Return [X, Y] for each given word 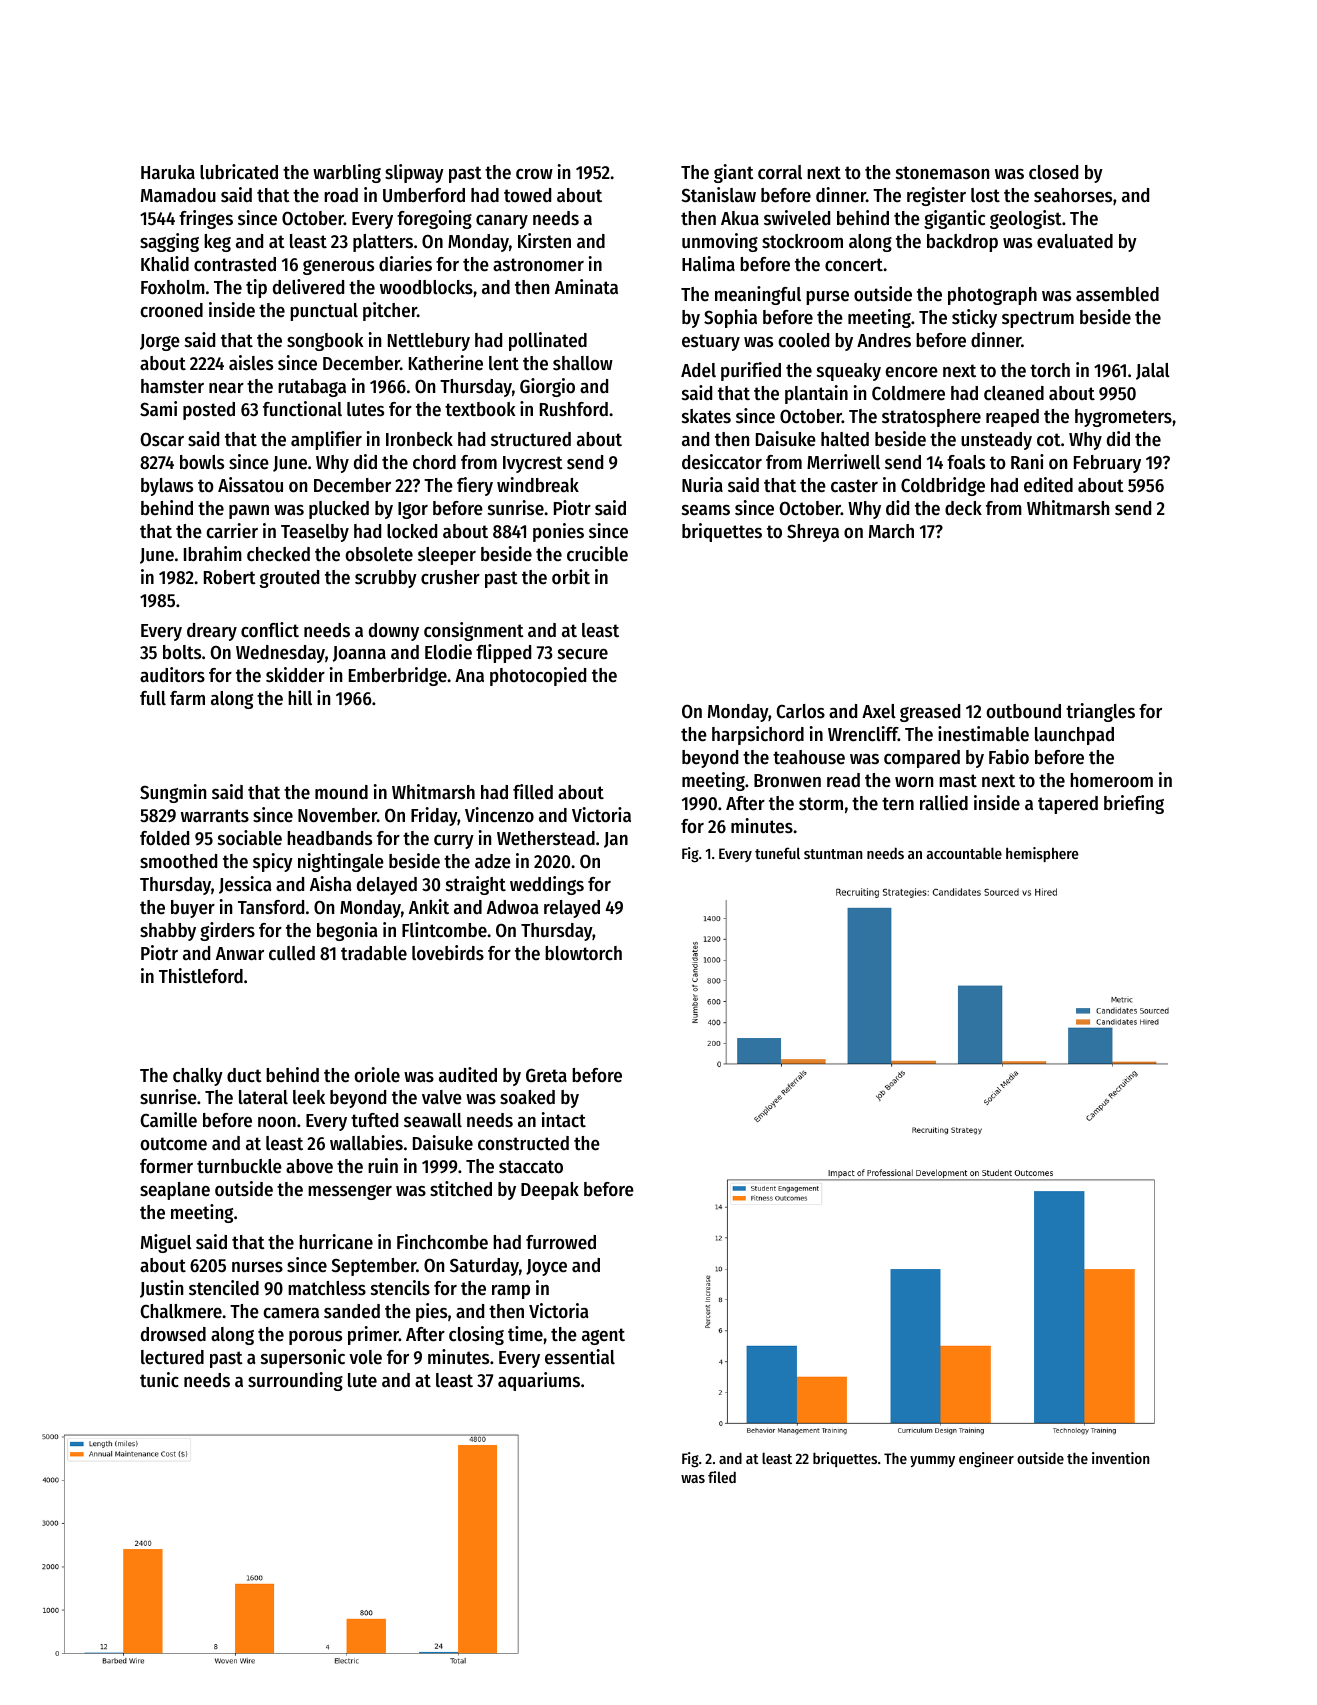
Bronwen [787, 781]
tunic [159, 1380]
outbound [1023, 711]
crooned [171, 310]
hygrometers [1123, 418]
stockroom [802, 241]
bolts [182, 652]
